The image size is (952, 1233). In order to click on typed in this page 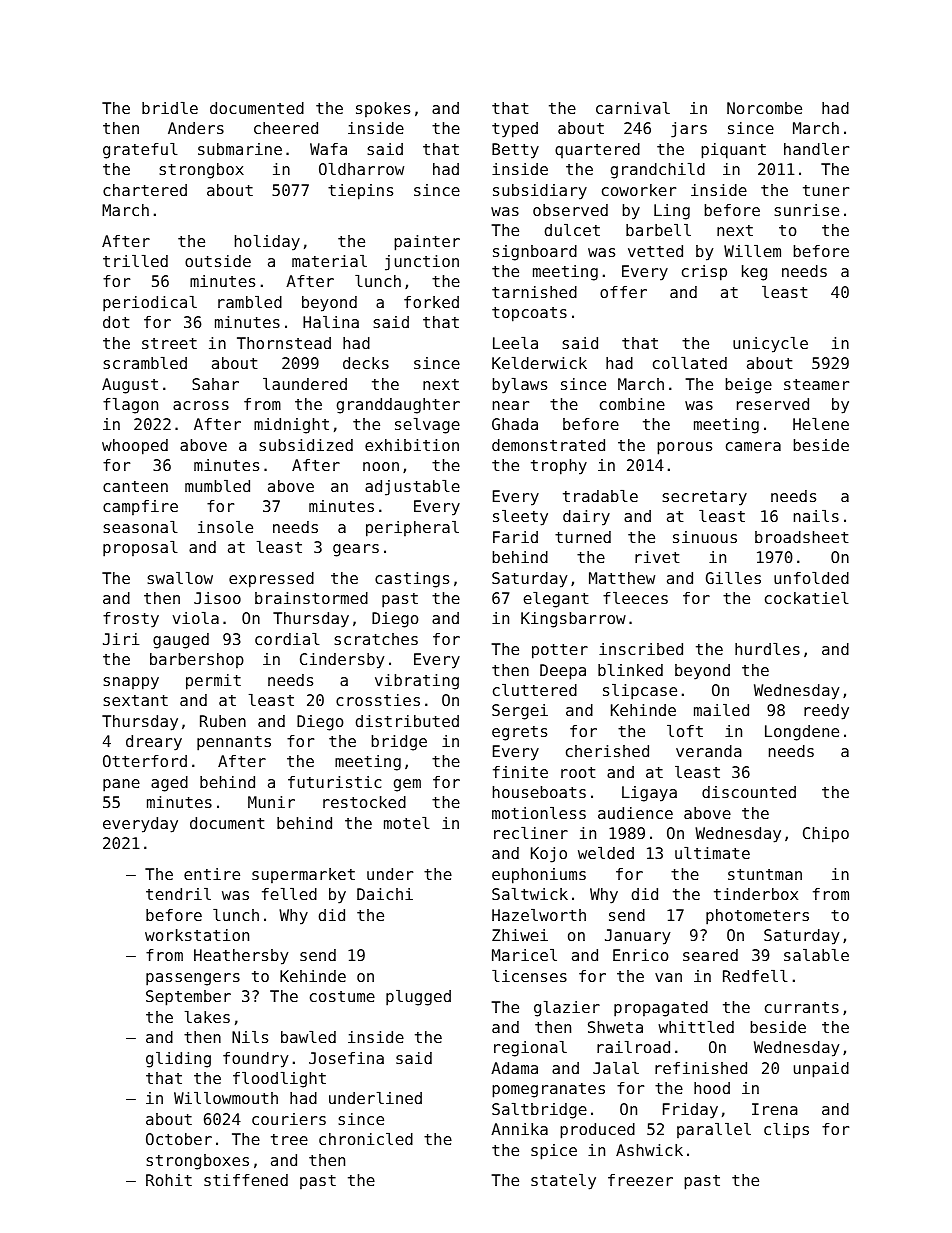, I will do `click(515, 130)`.
